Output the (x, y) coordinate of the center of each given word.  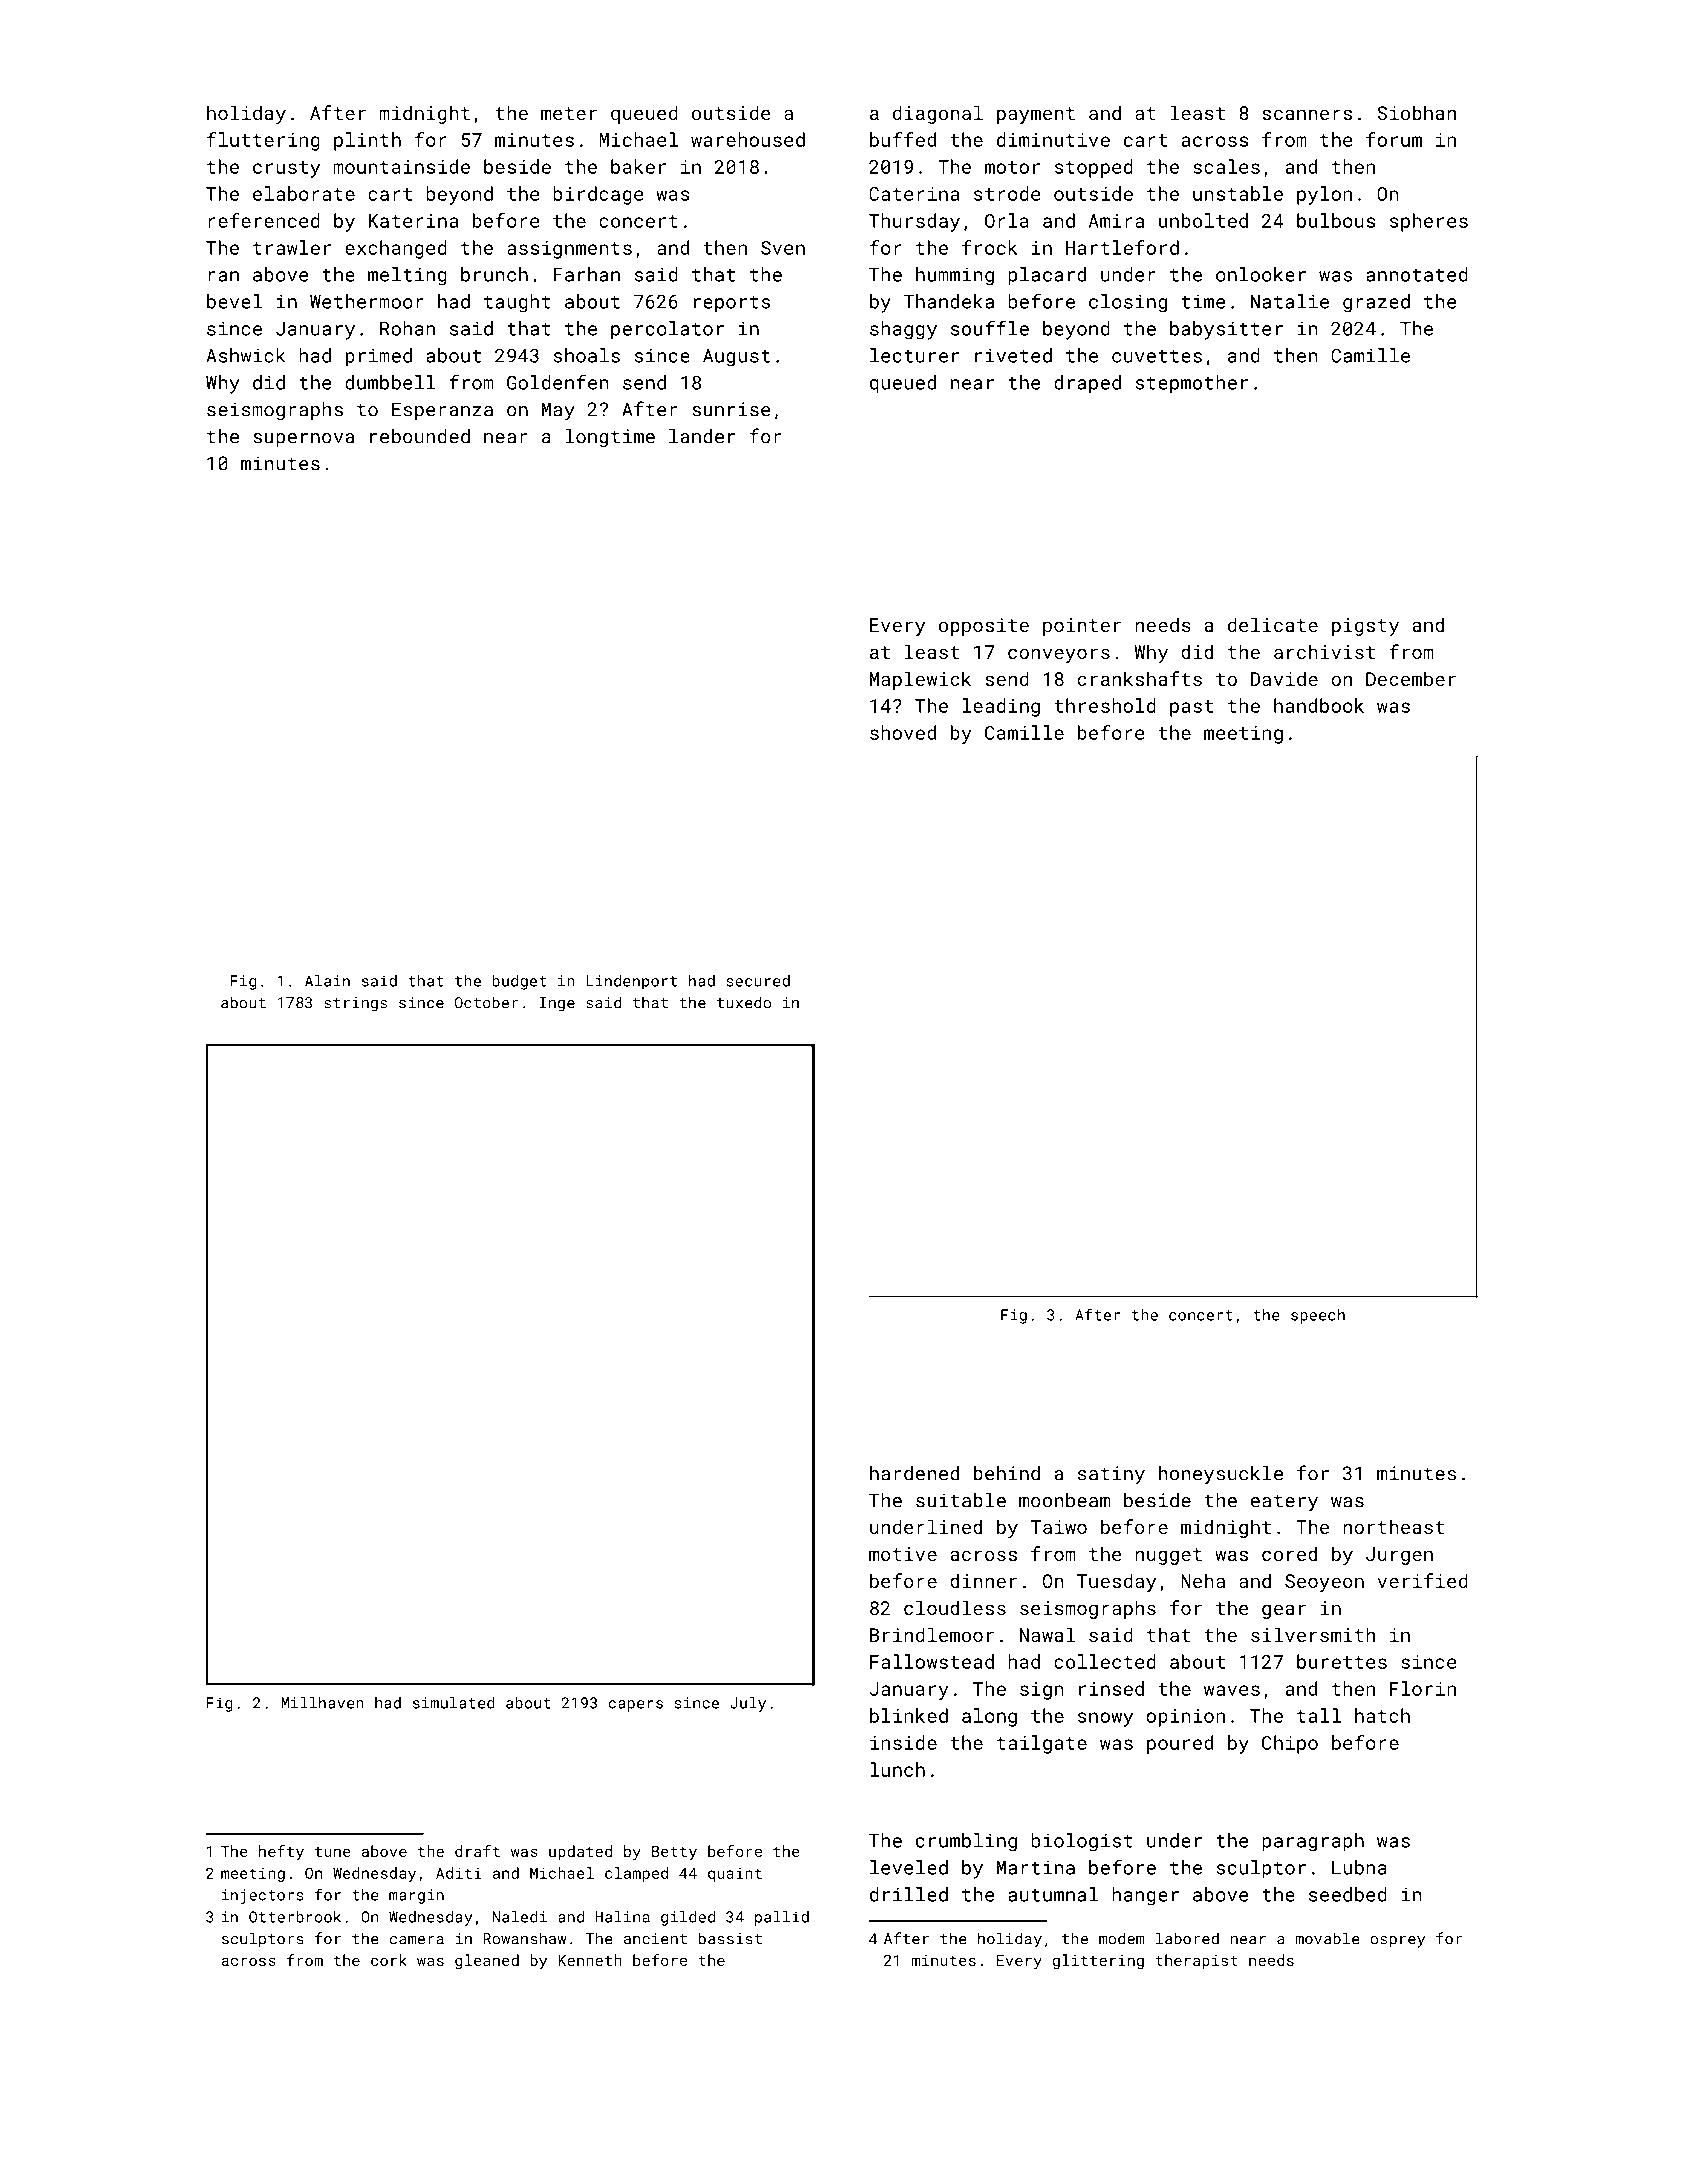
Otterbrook (295, 1917)
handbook (1319, 705)
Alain (327, 981)
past (1191, 708)
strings (355, 1004)
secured (758, 981)
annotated (1417, 274)
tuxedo (744, 1002)
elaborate (304, 193)
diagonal (938, 114)
